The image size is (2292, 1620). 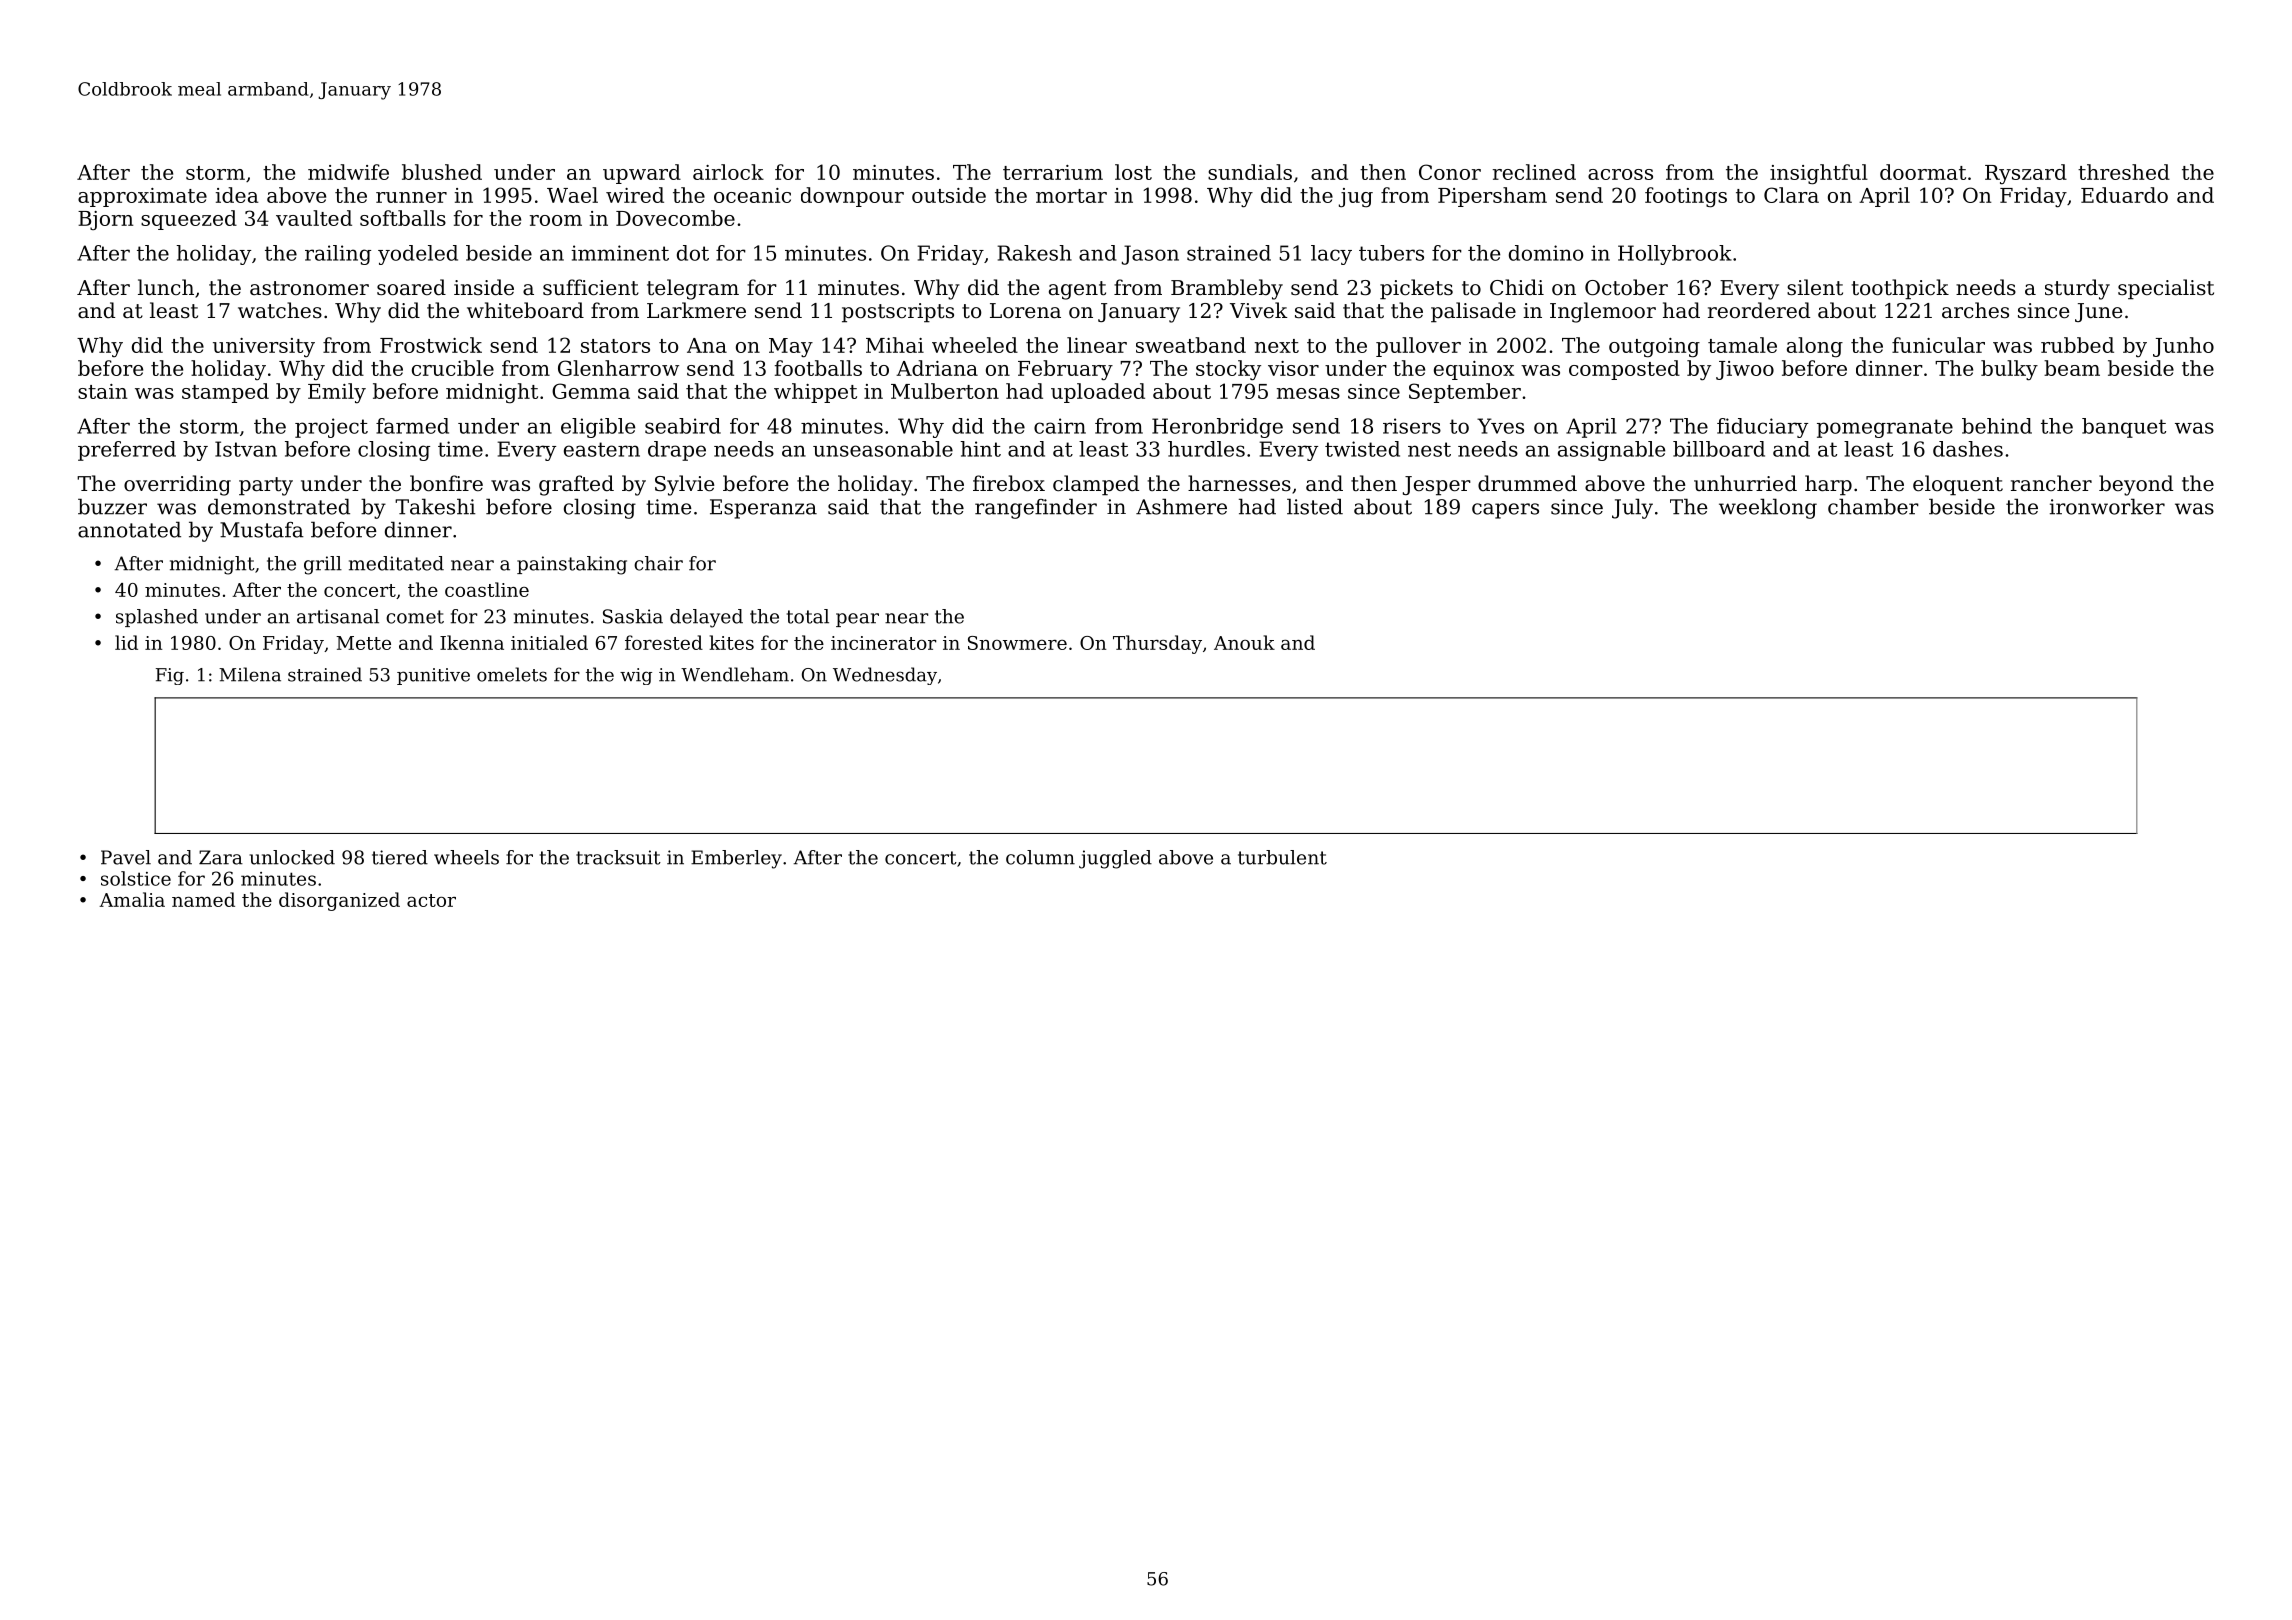 I want to click on threshed, so click(x=2124, y=172).
